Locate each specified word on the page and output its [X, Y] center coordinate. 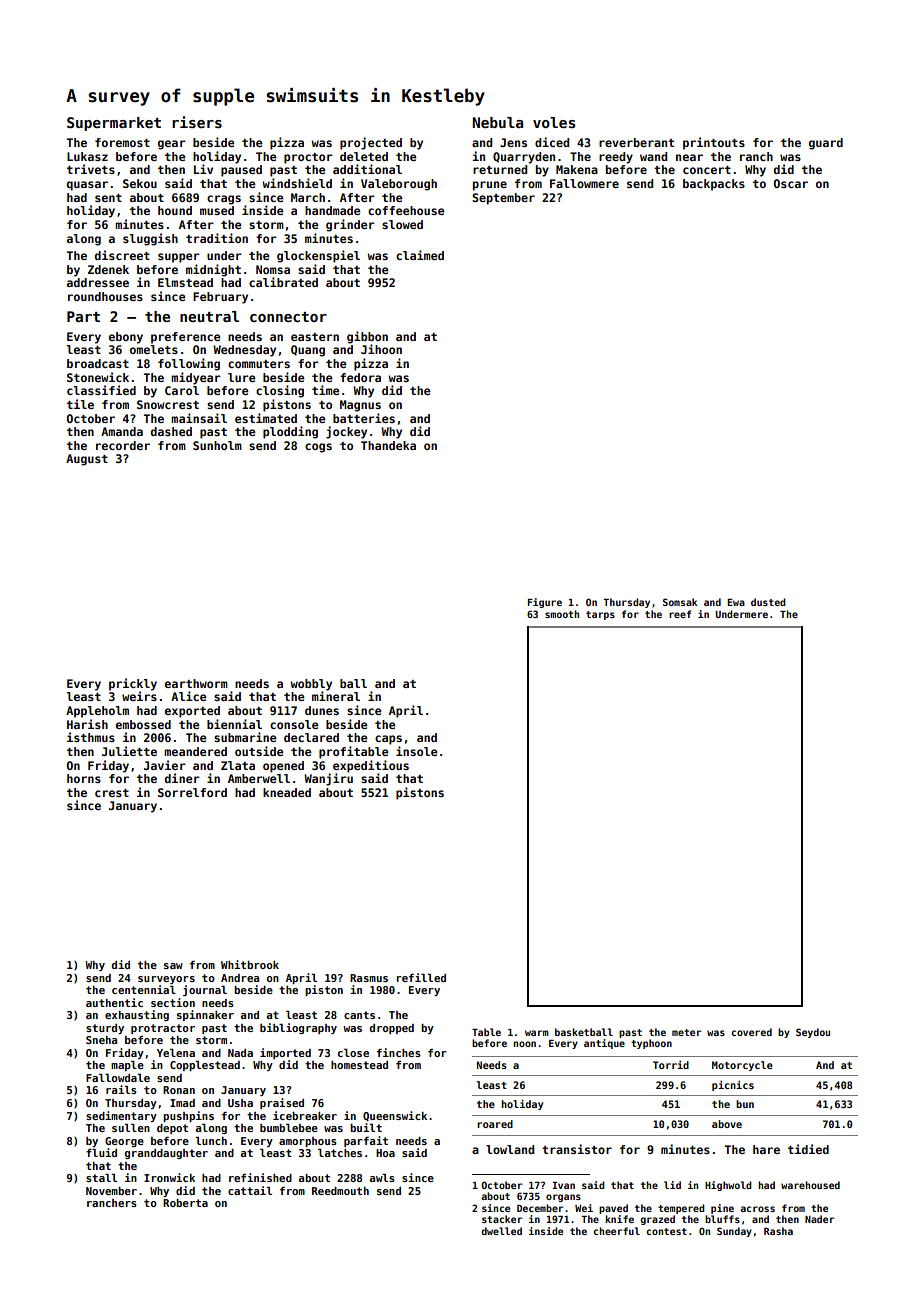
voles [554, 122]
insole [417, 751]
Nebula [498, 122]
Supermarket [114, 124]
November [111, 1191]
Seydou [813, 1033]
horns [84, 778]
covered [751, 1032]
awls [382, 1178]
